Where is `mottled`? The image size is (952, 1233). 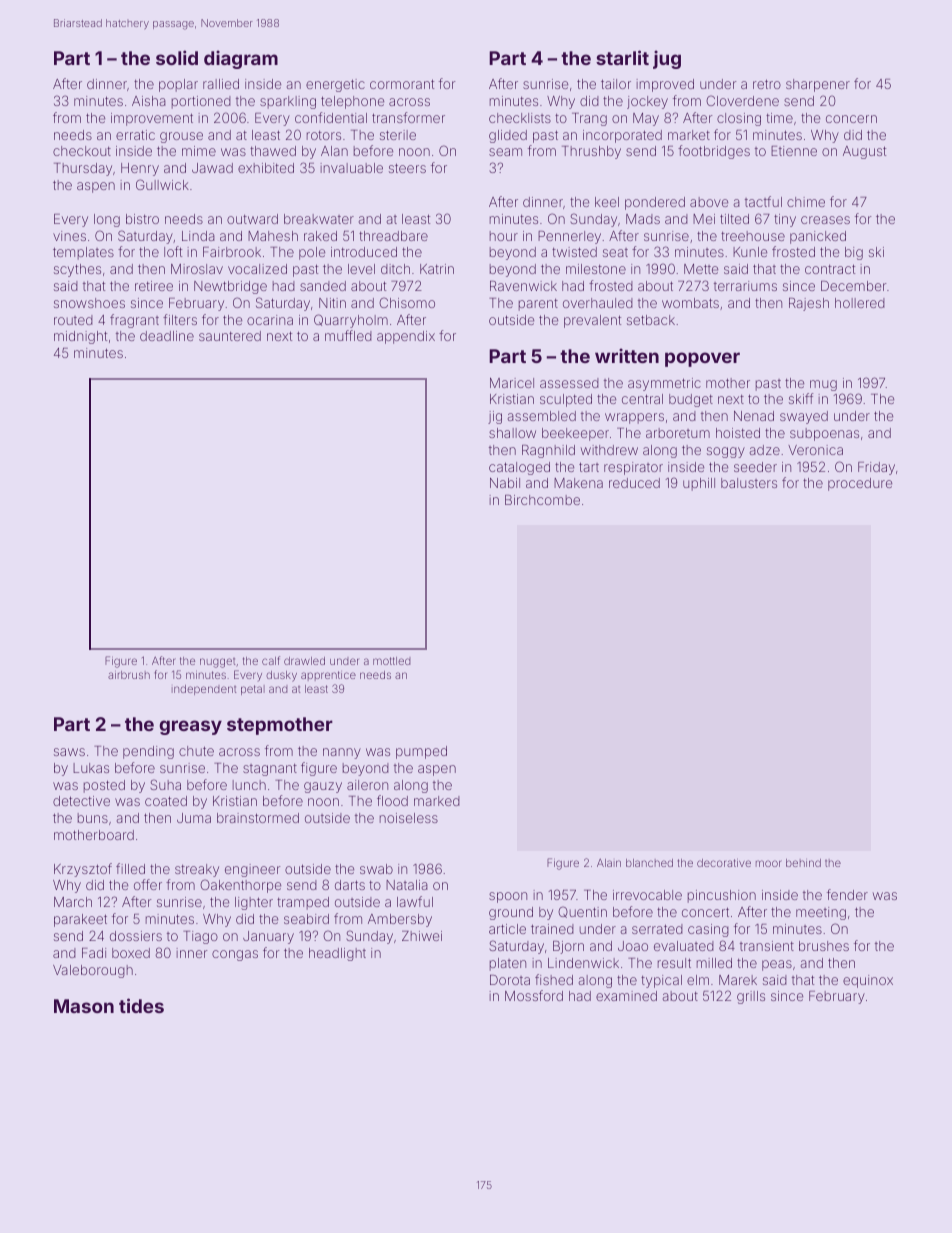 mottled is located at coordinates (392, 661).
